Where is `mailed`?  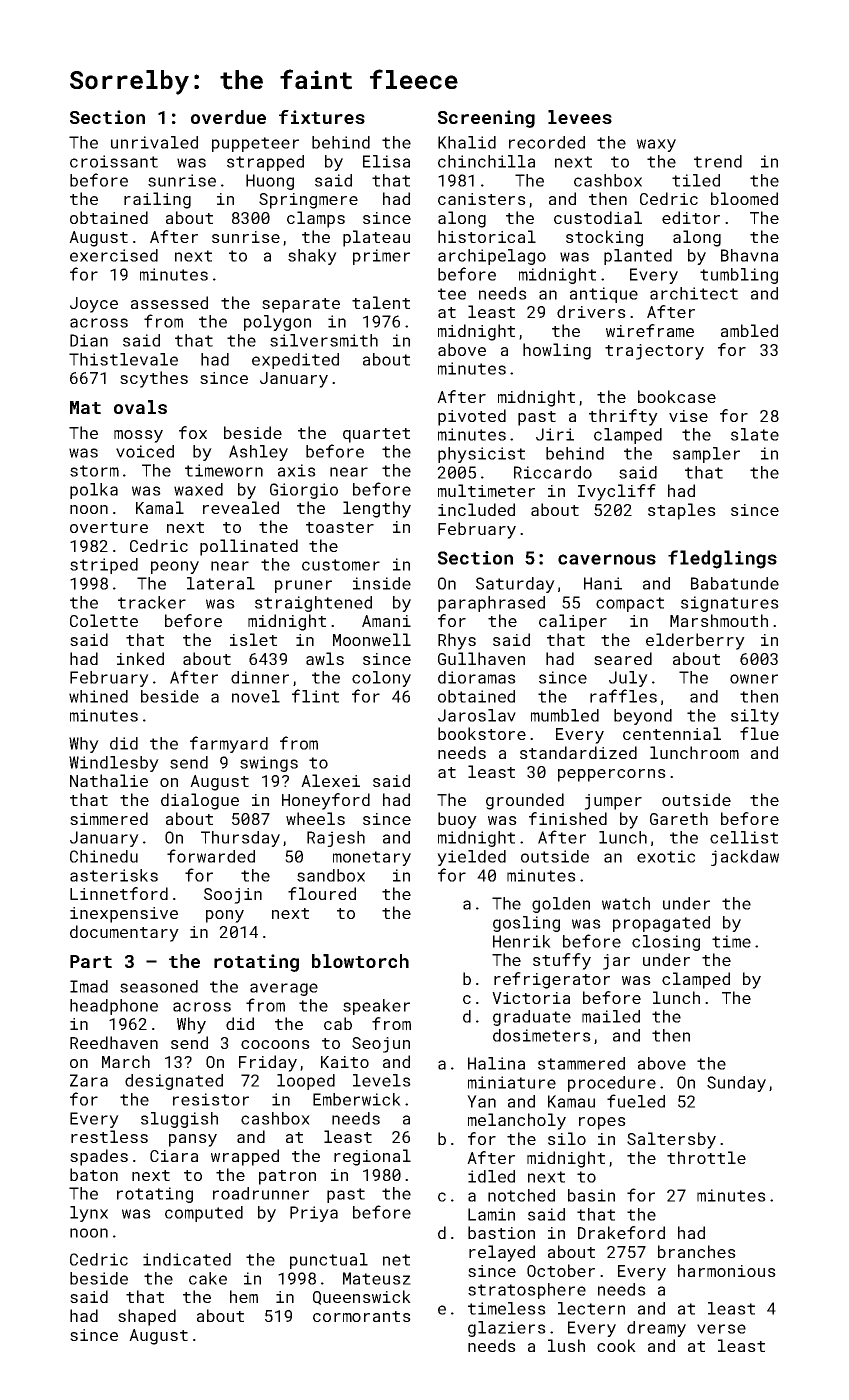 mailed is located at coordinates (611, 1016).
